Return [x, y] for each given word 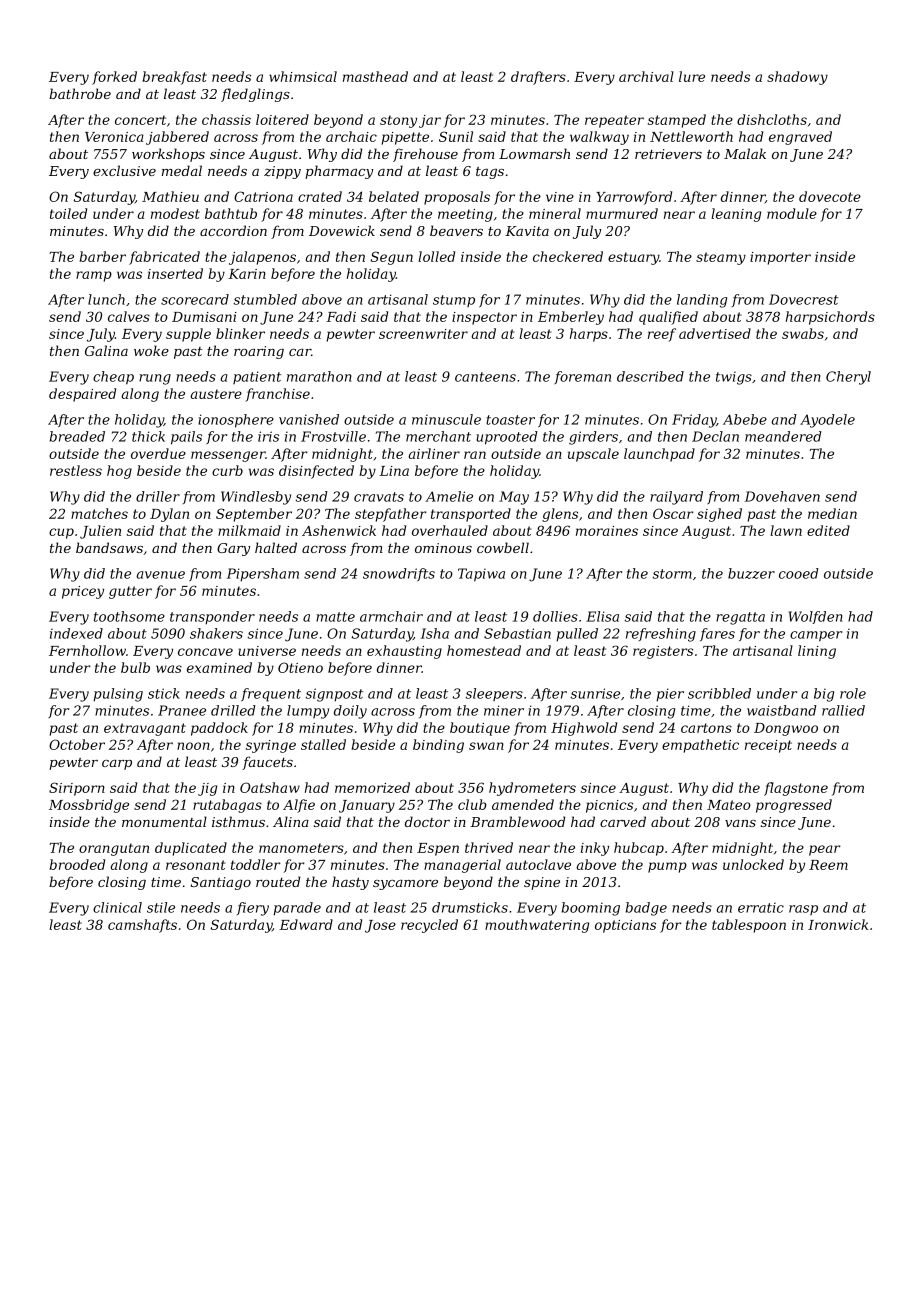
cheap [113, 378]
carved [623, 821]
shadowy [797, 78]
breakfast [174, 78]
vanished [309, 419]
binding [438, 746]
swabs [803, 333]
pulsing [118, 695]
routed [278, 881]
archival [646, 76]
